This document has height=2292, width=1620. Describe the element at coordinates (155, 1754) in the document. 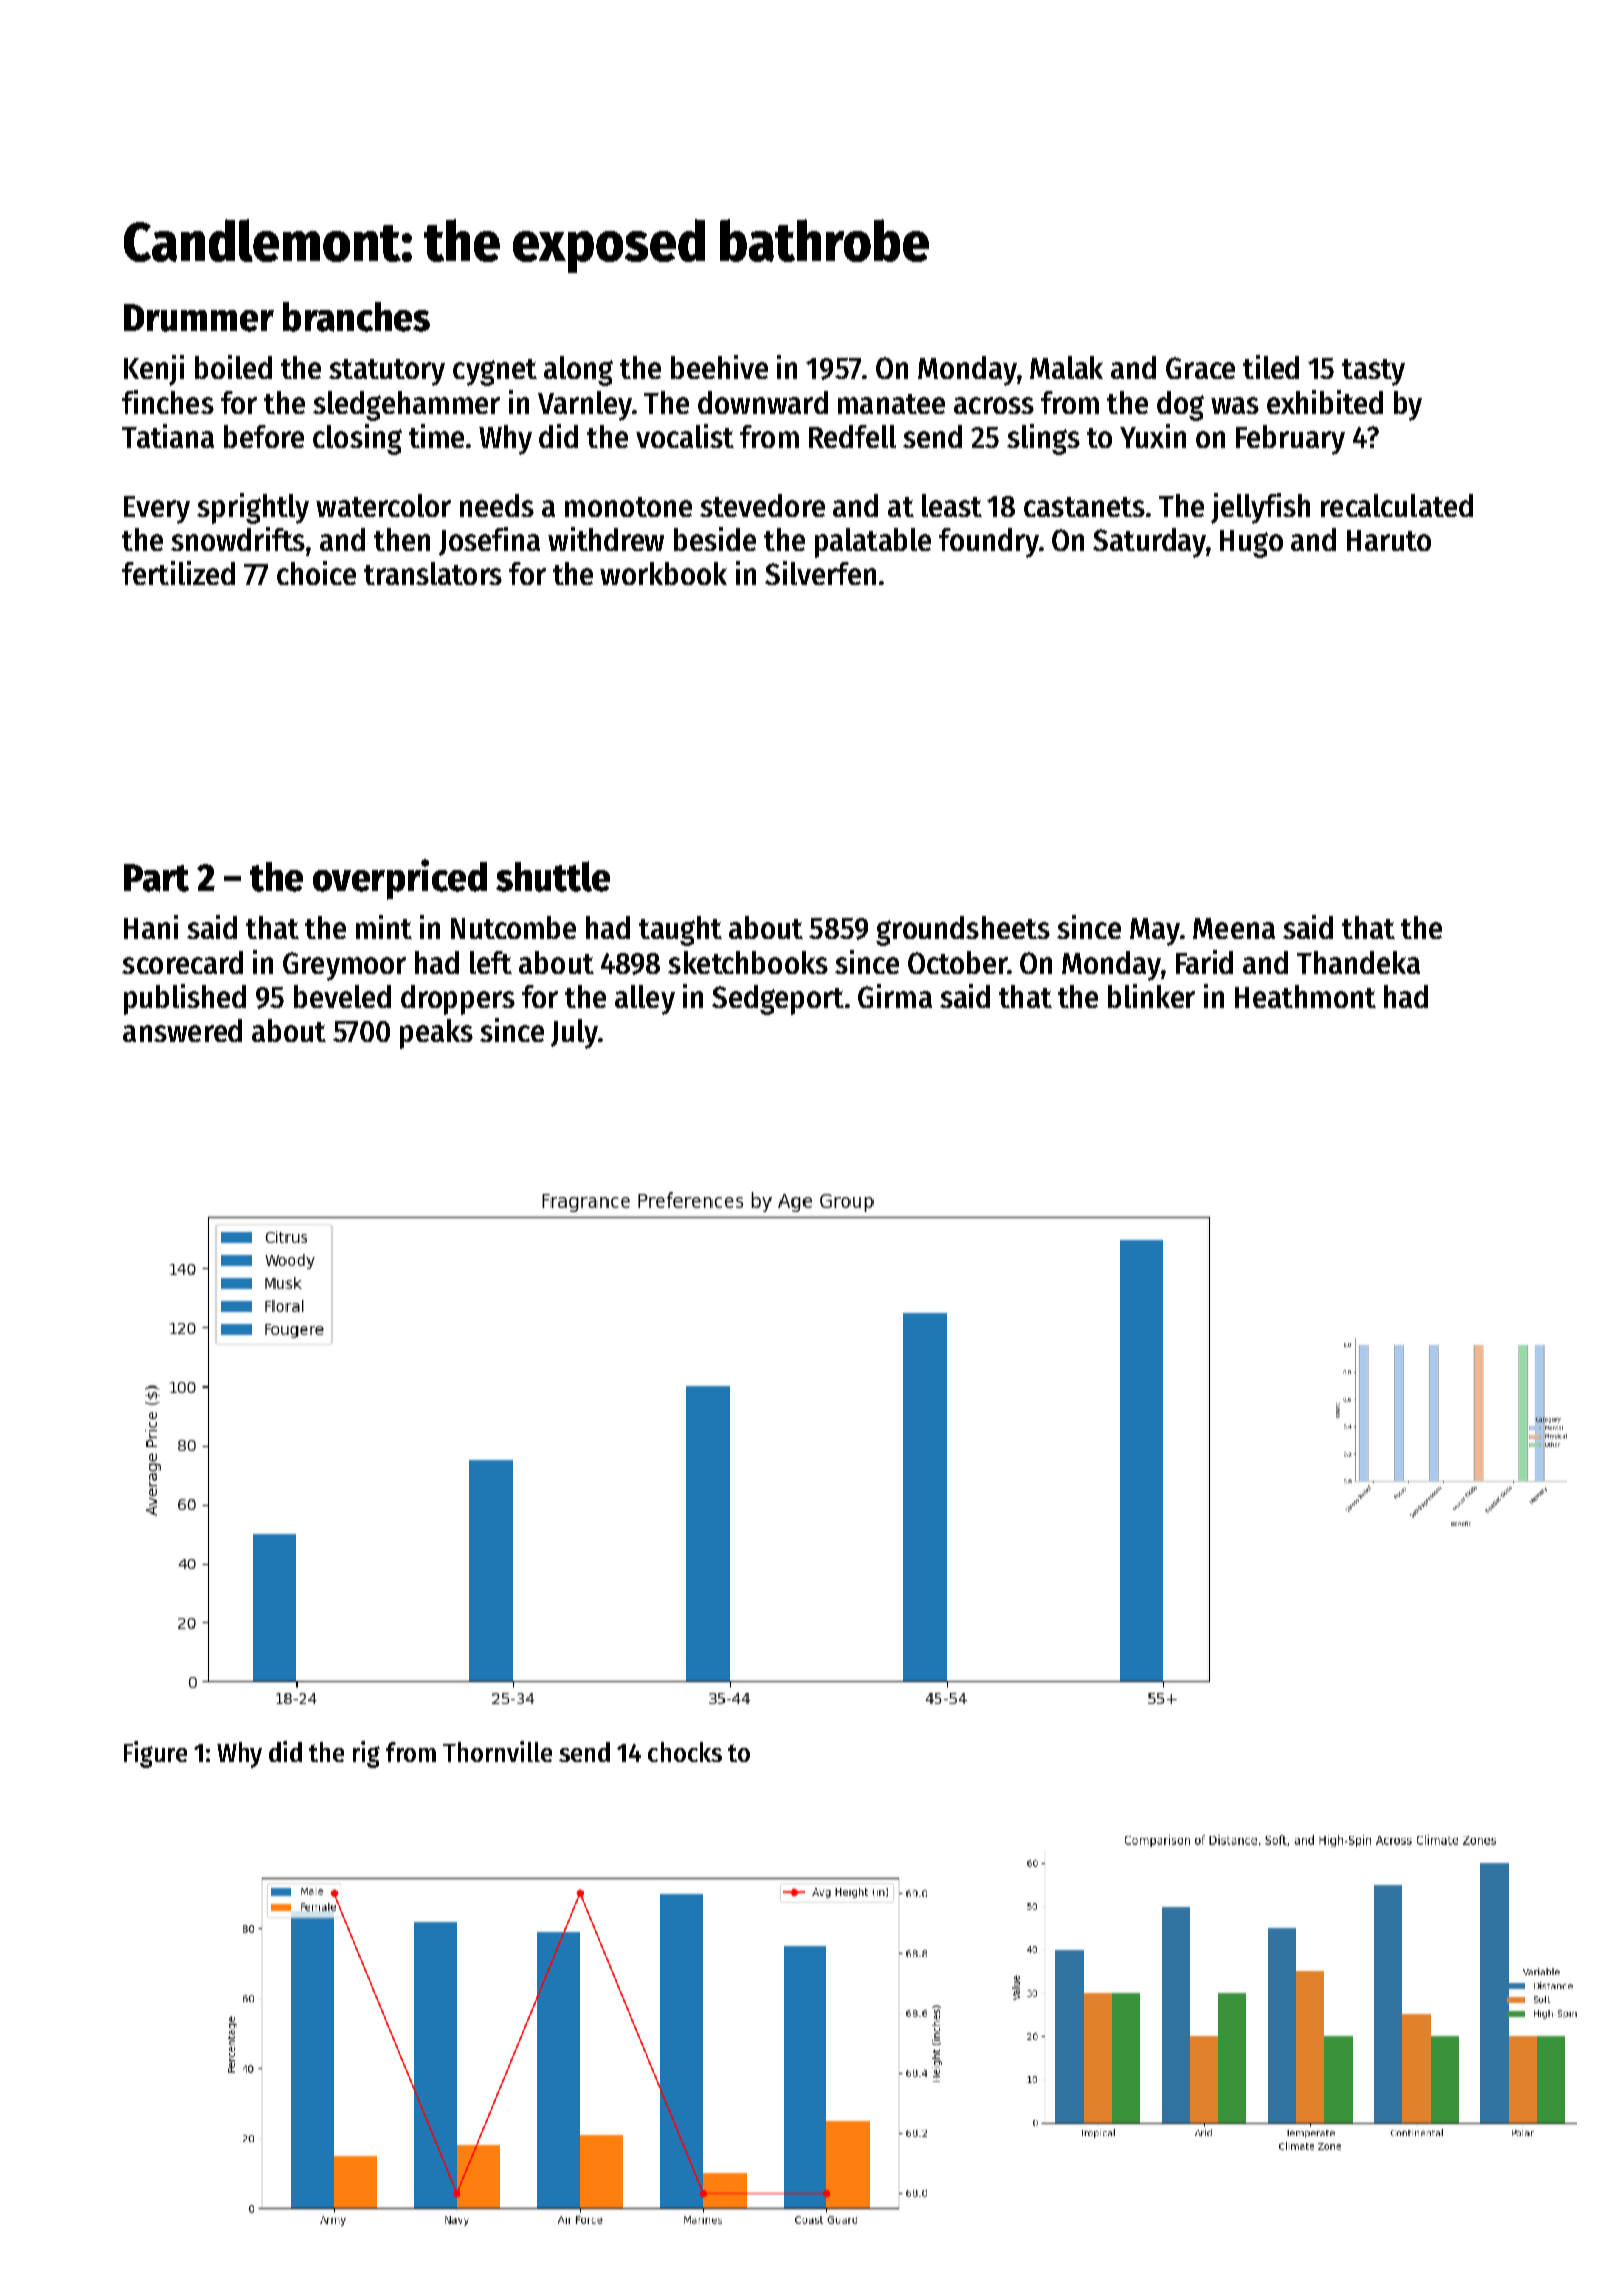

I see `Figure` at that location.
